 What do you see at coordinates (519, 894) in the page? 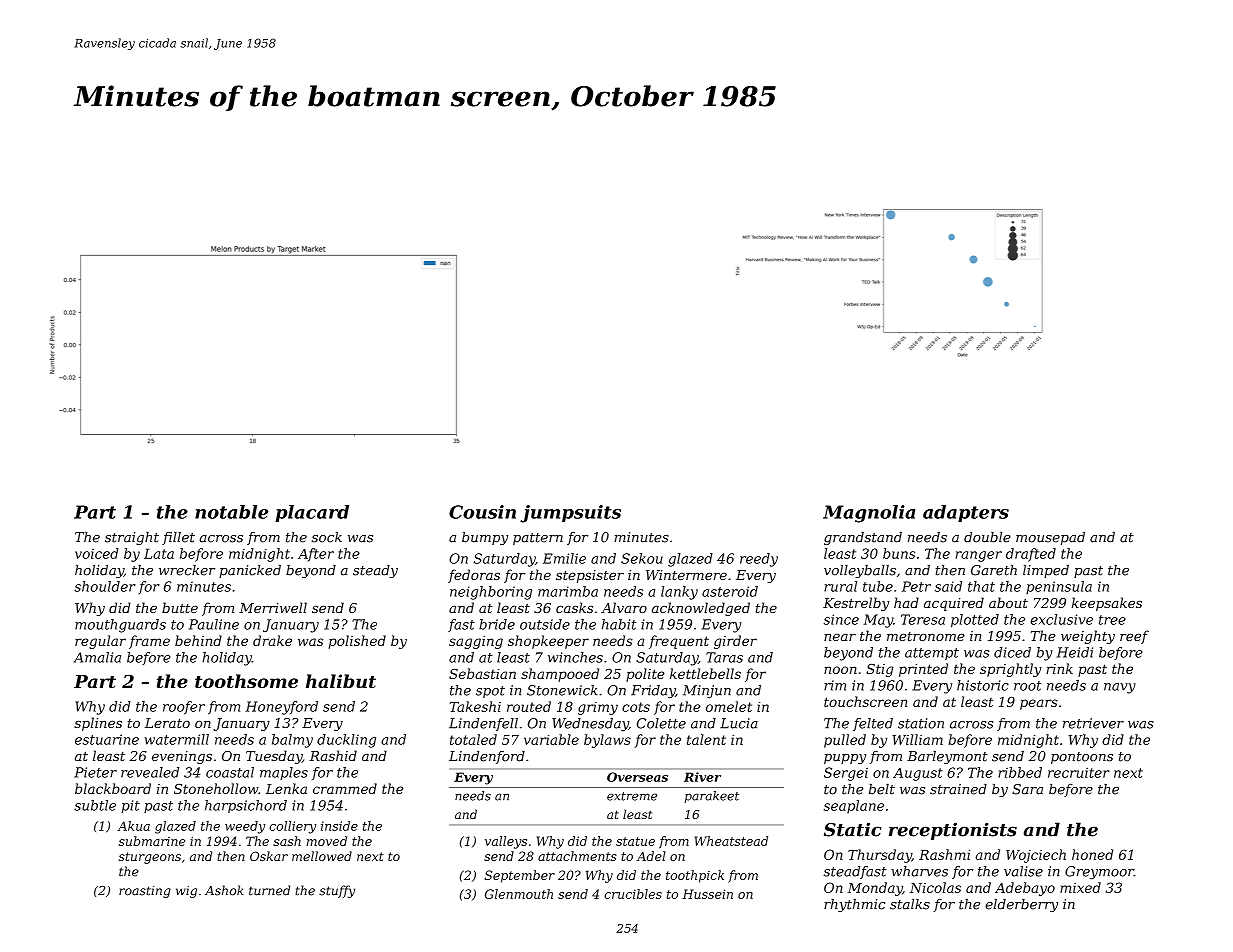
I see `Glenmouth` at bounding box center [519, 894].
